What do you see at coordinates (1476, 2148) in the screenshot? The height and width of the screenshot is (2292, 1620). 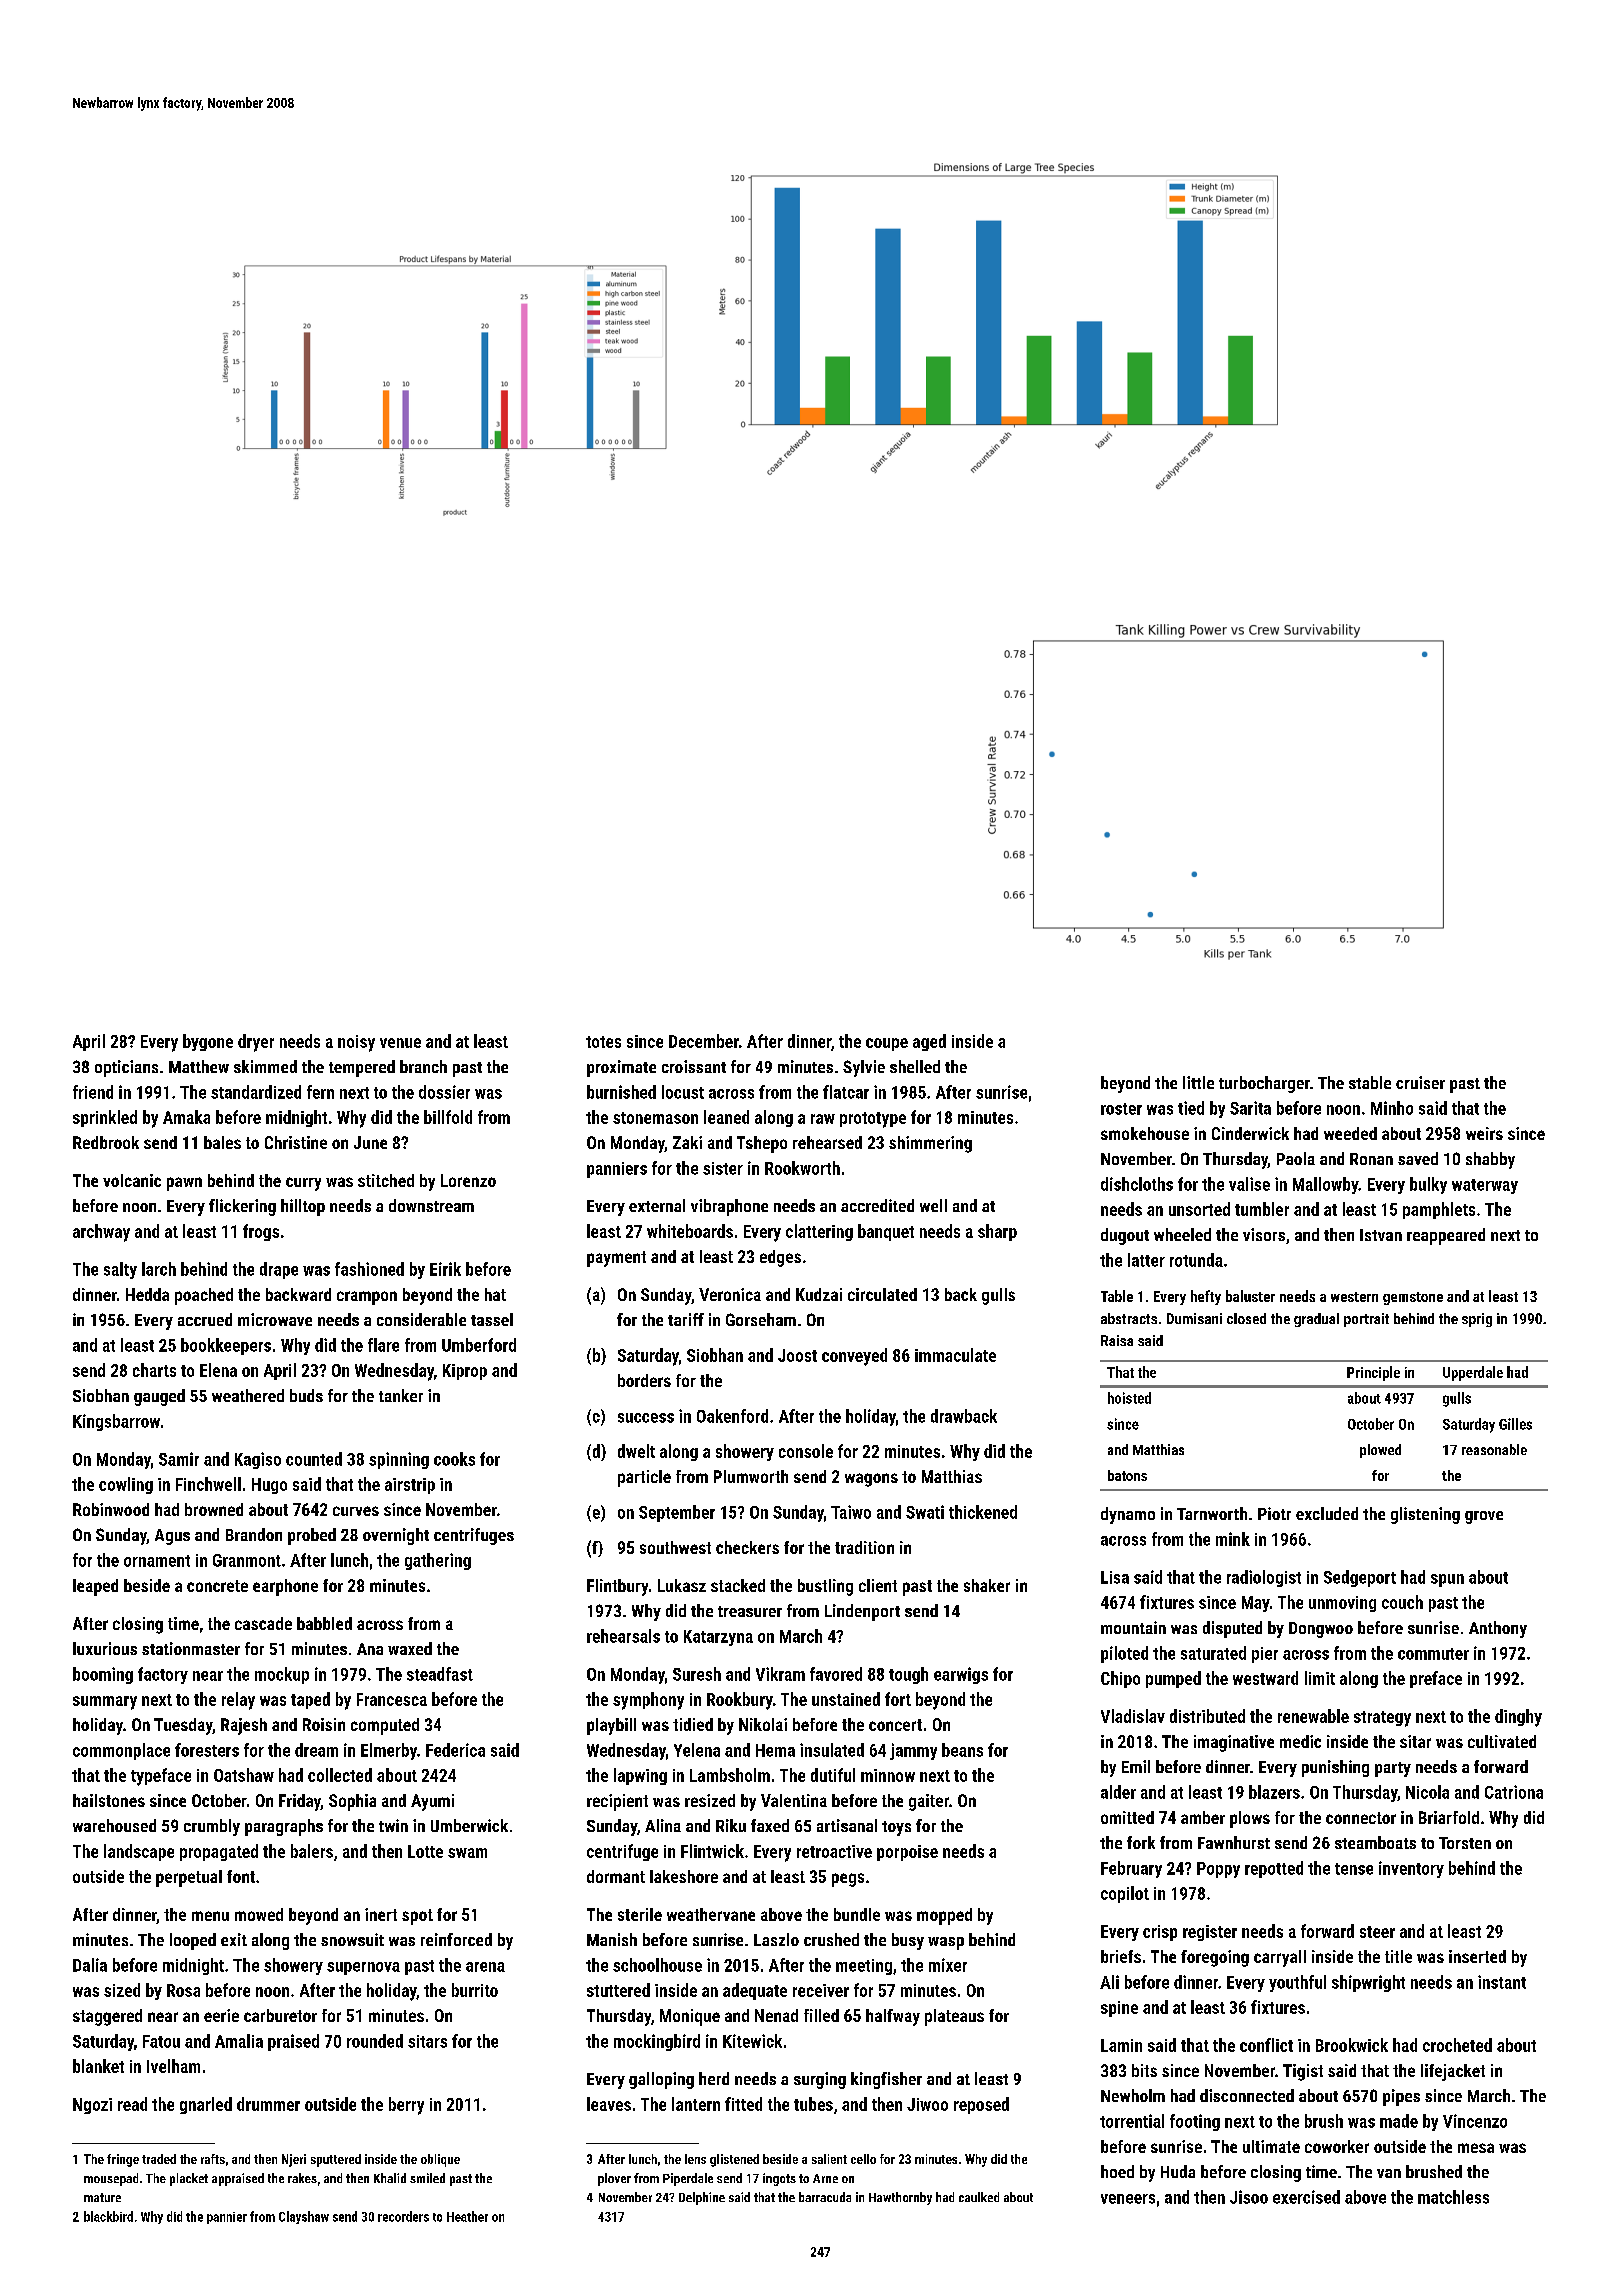 I see `mesa` at bounding box center [1476, 2148].
